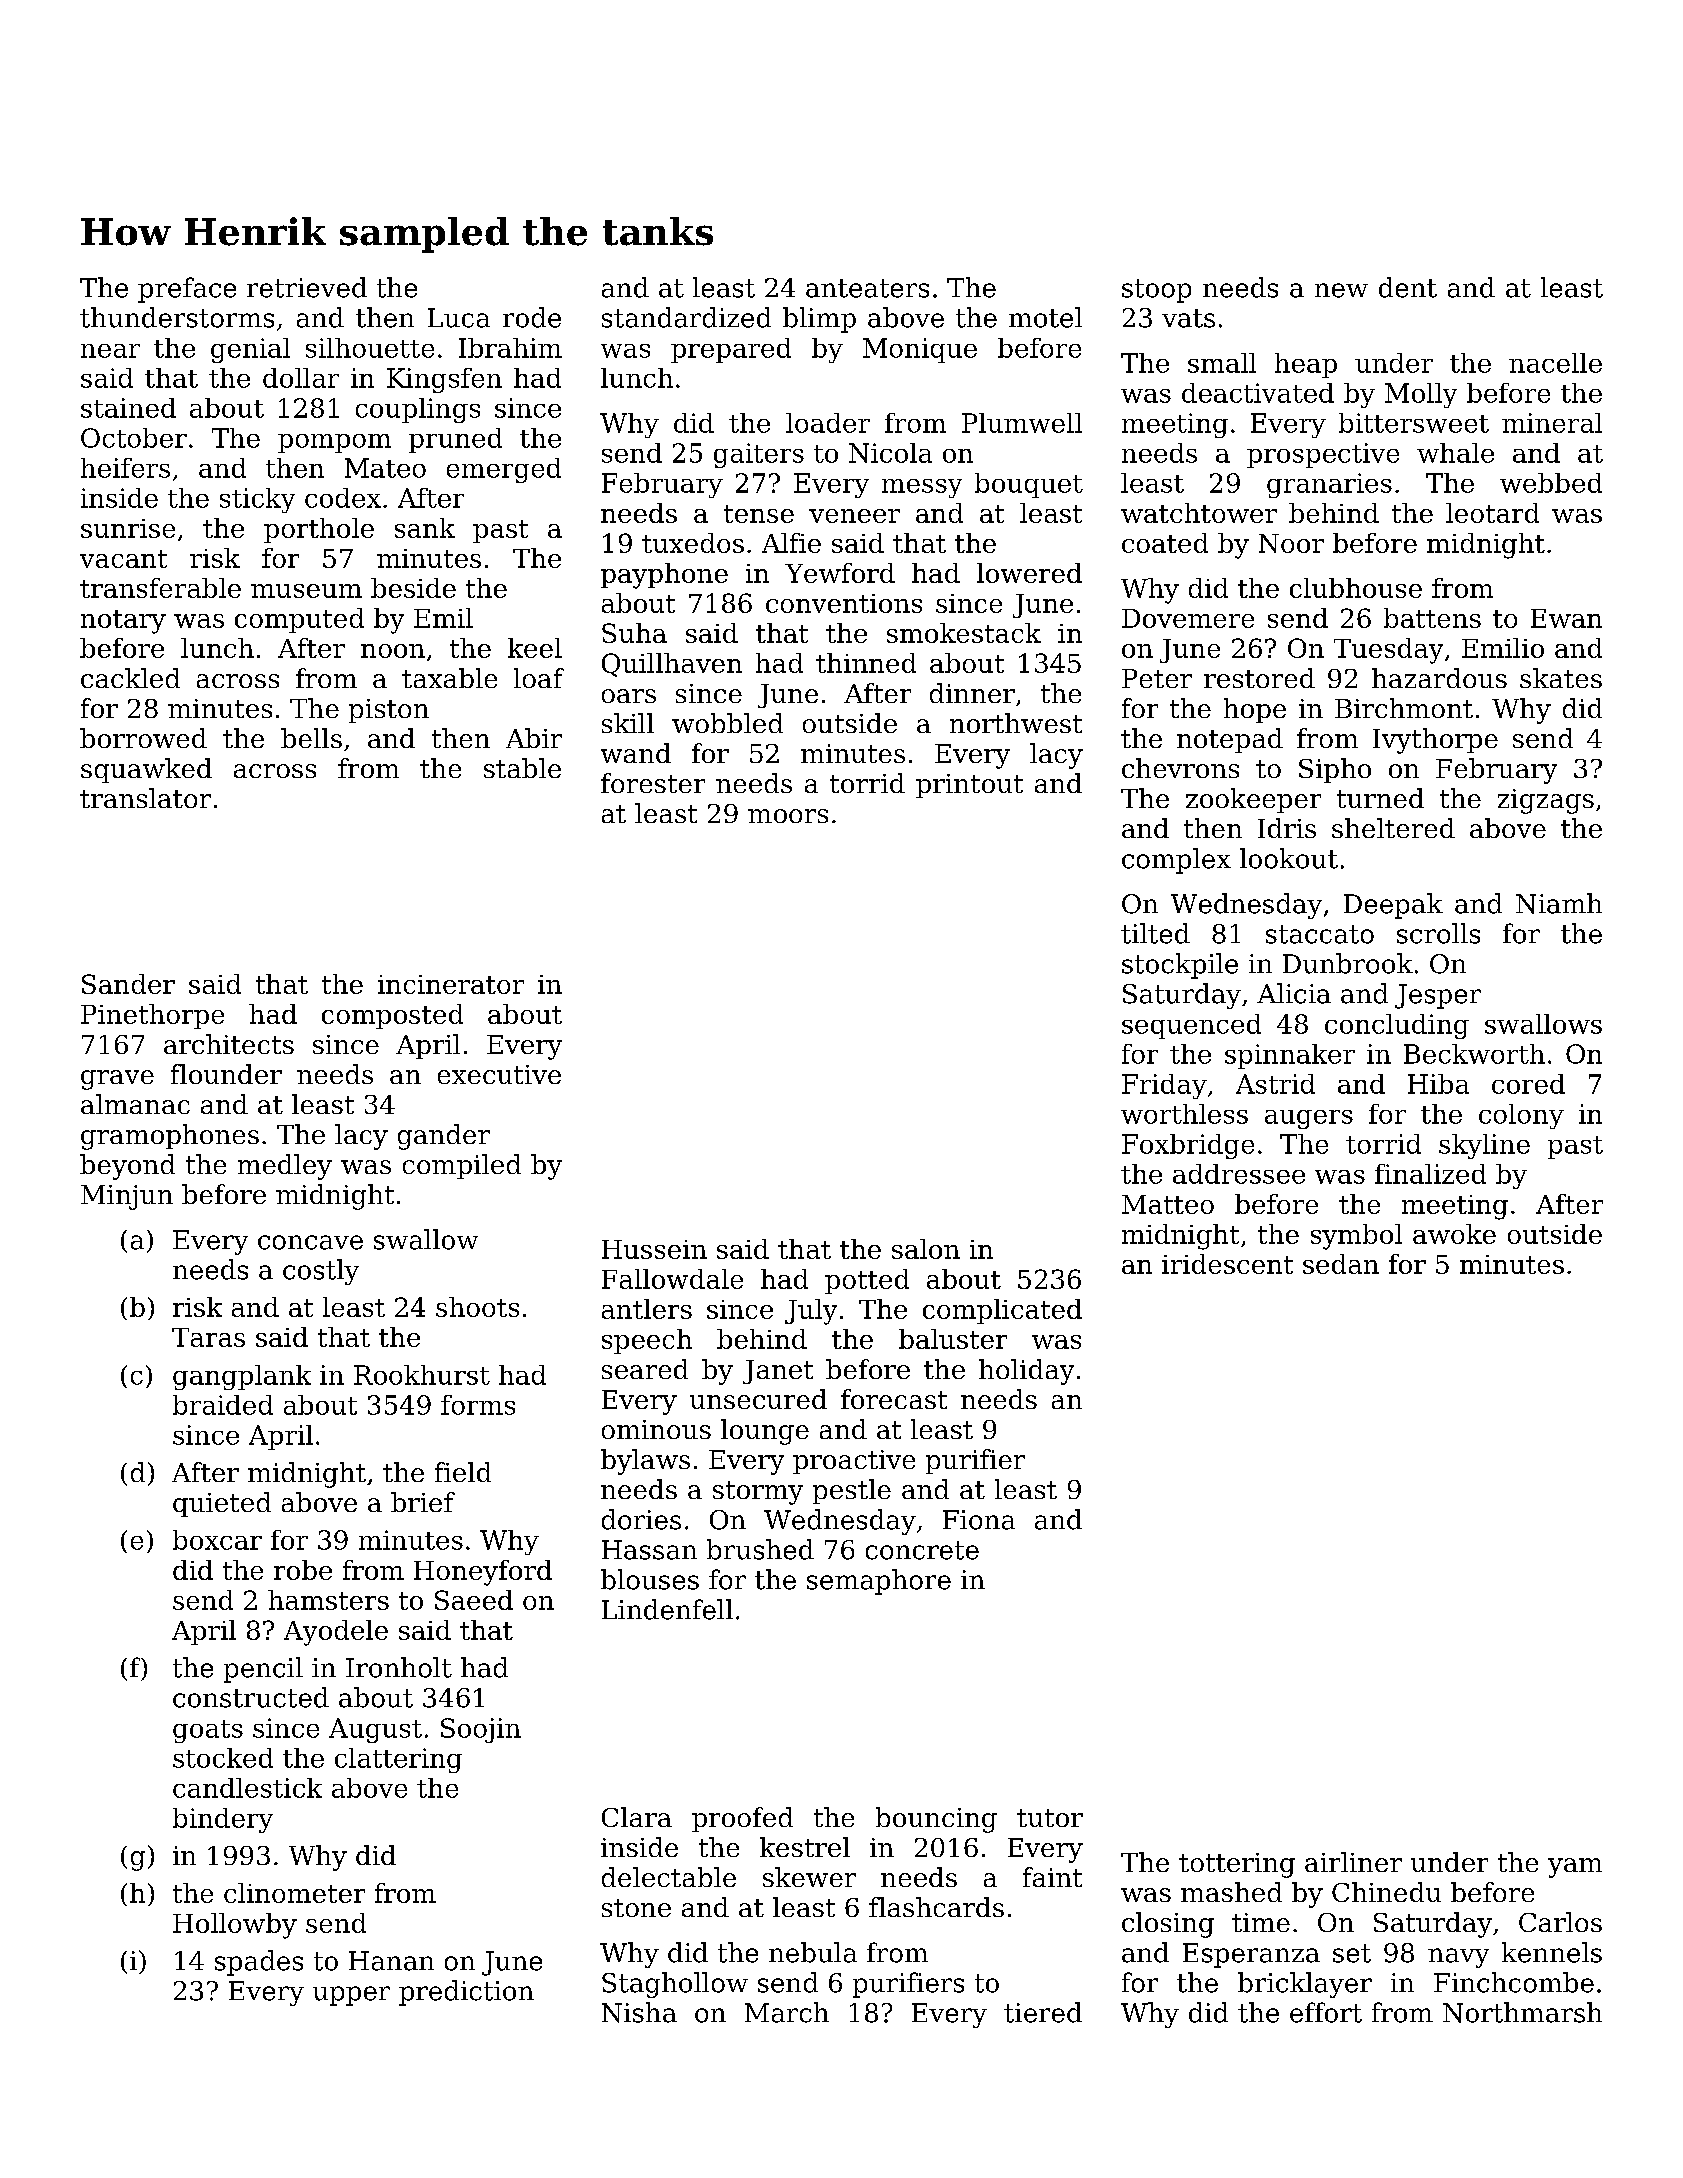  Describe the element at coordinates (920, 350) in the page. I see `Monique` at that location.
